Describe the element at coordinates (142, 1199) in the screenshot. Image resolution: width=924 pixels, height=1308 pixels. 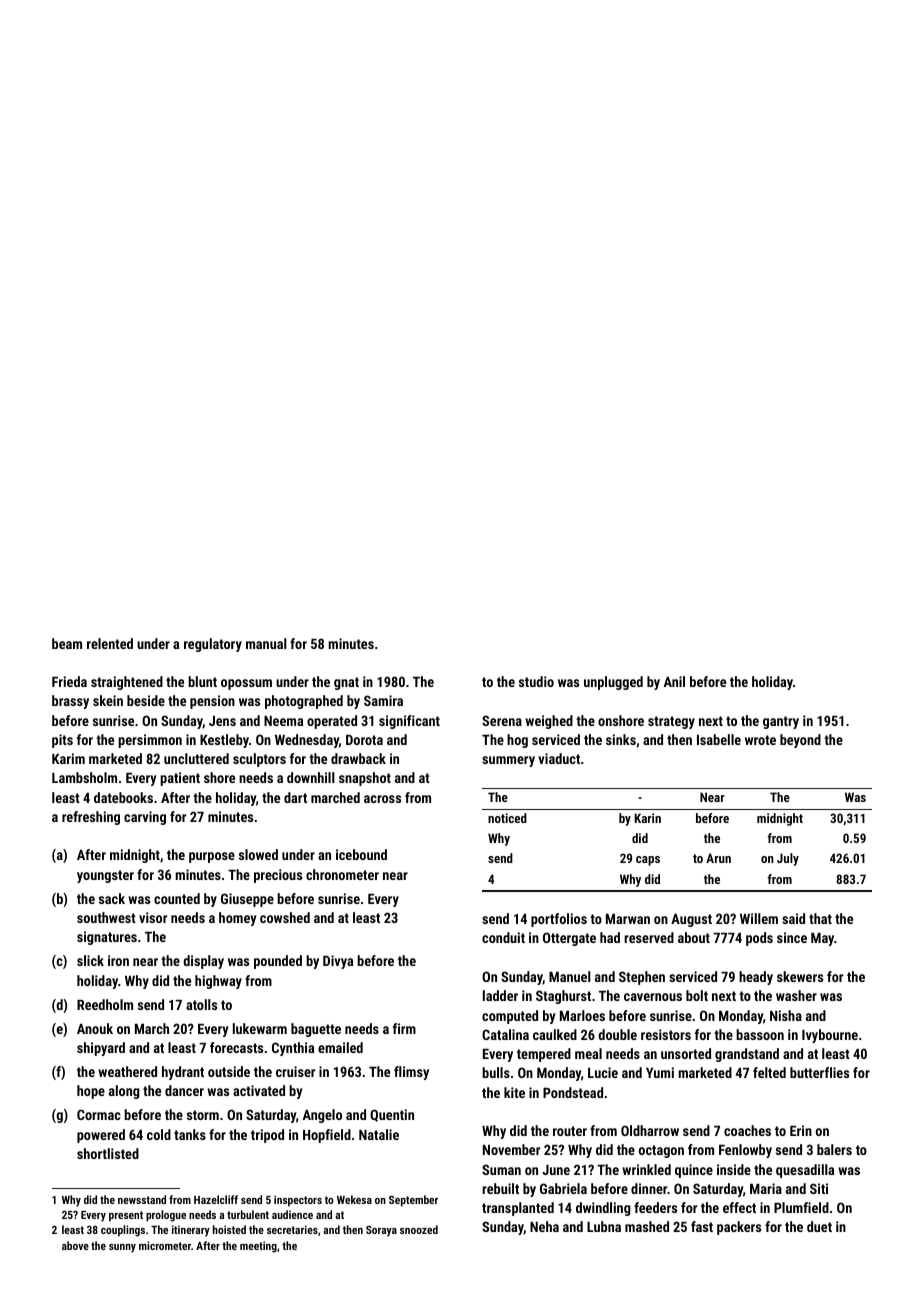
I see `newsstand` at that location.
